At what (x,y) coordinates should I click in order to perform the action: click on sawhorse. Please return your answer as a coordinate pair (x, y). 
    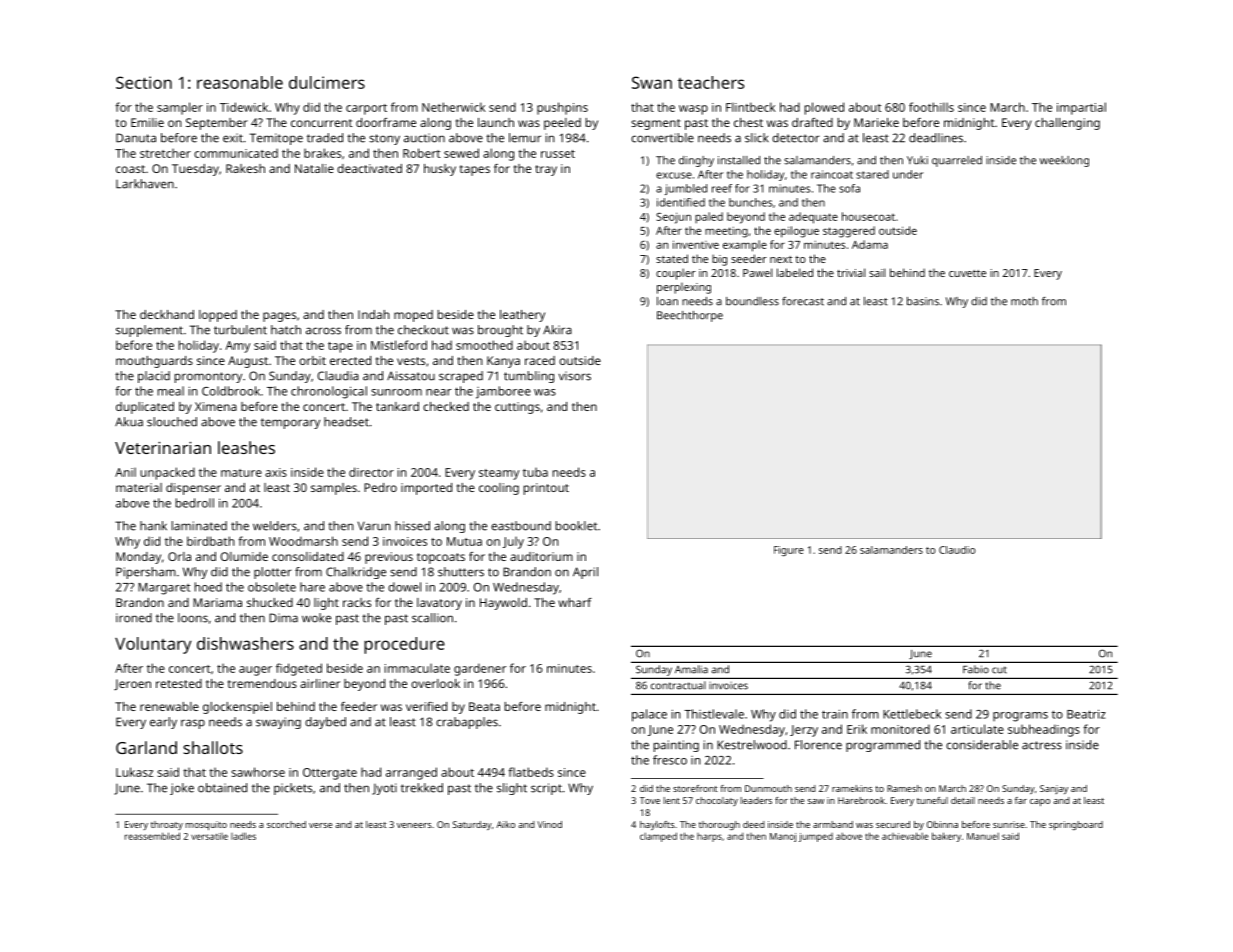
    Looking at the image, I should click on (258, 772).
